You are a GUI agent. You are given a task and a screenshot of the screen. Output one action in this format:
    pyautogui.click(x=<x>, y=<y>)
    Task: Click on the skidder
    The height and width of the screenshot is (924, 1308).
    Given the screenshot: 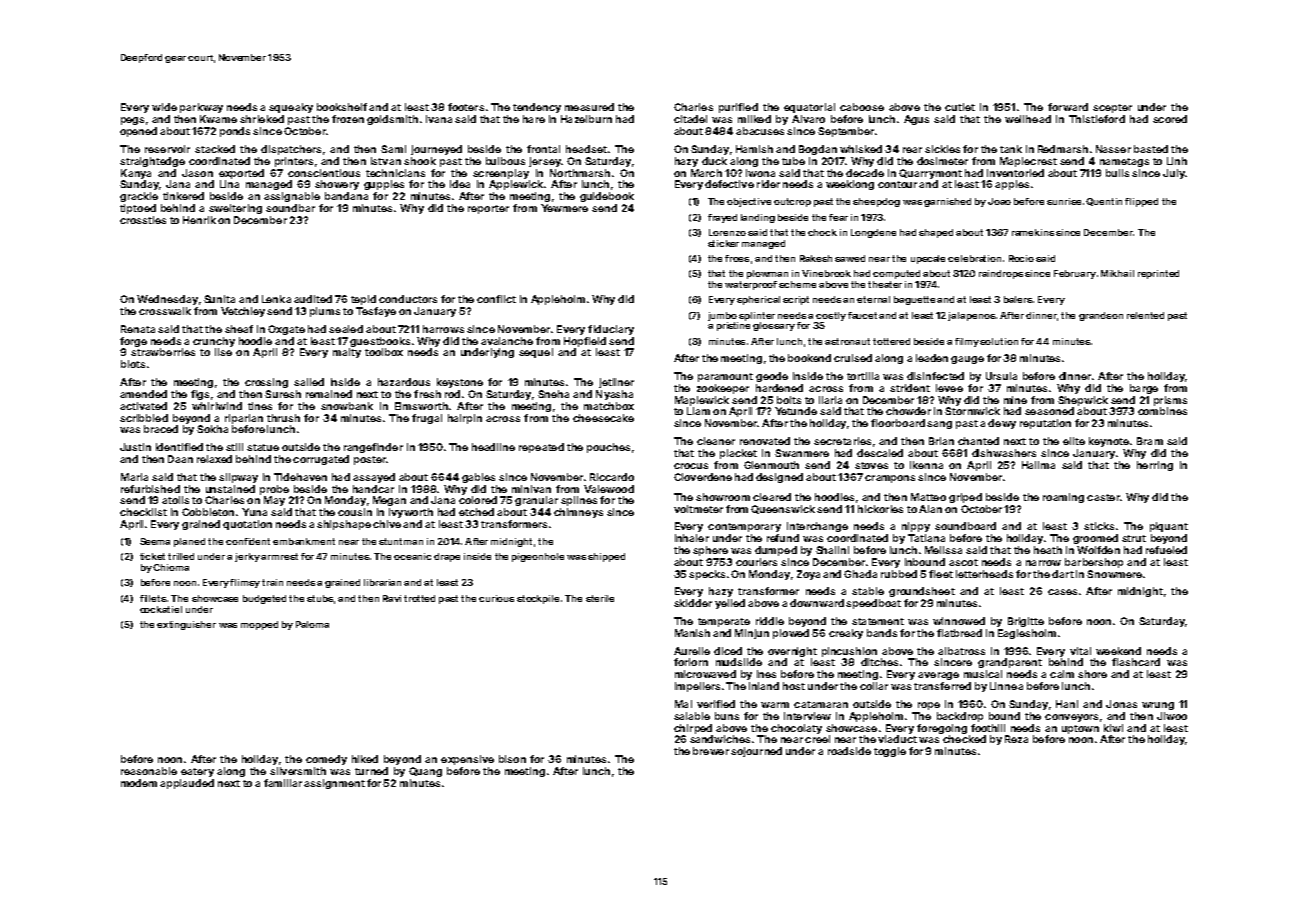 What is the action you would take?
    pyautogui.click(x=693, y=603)
